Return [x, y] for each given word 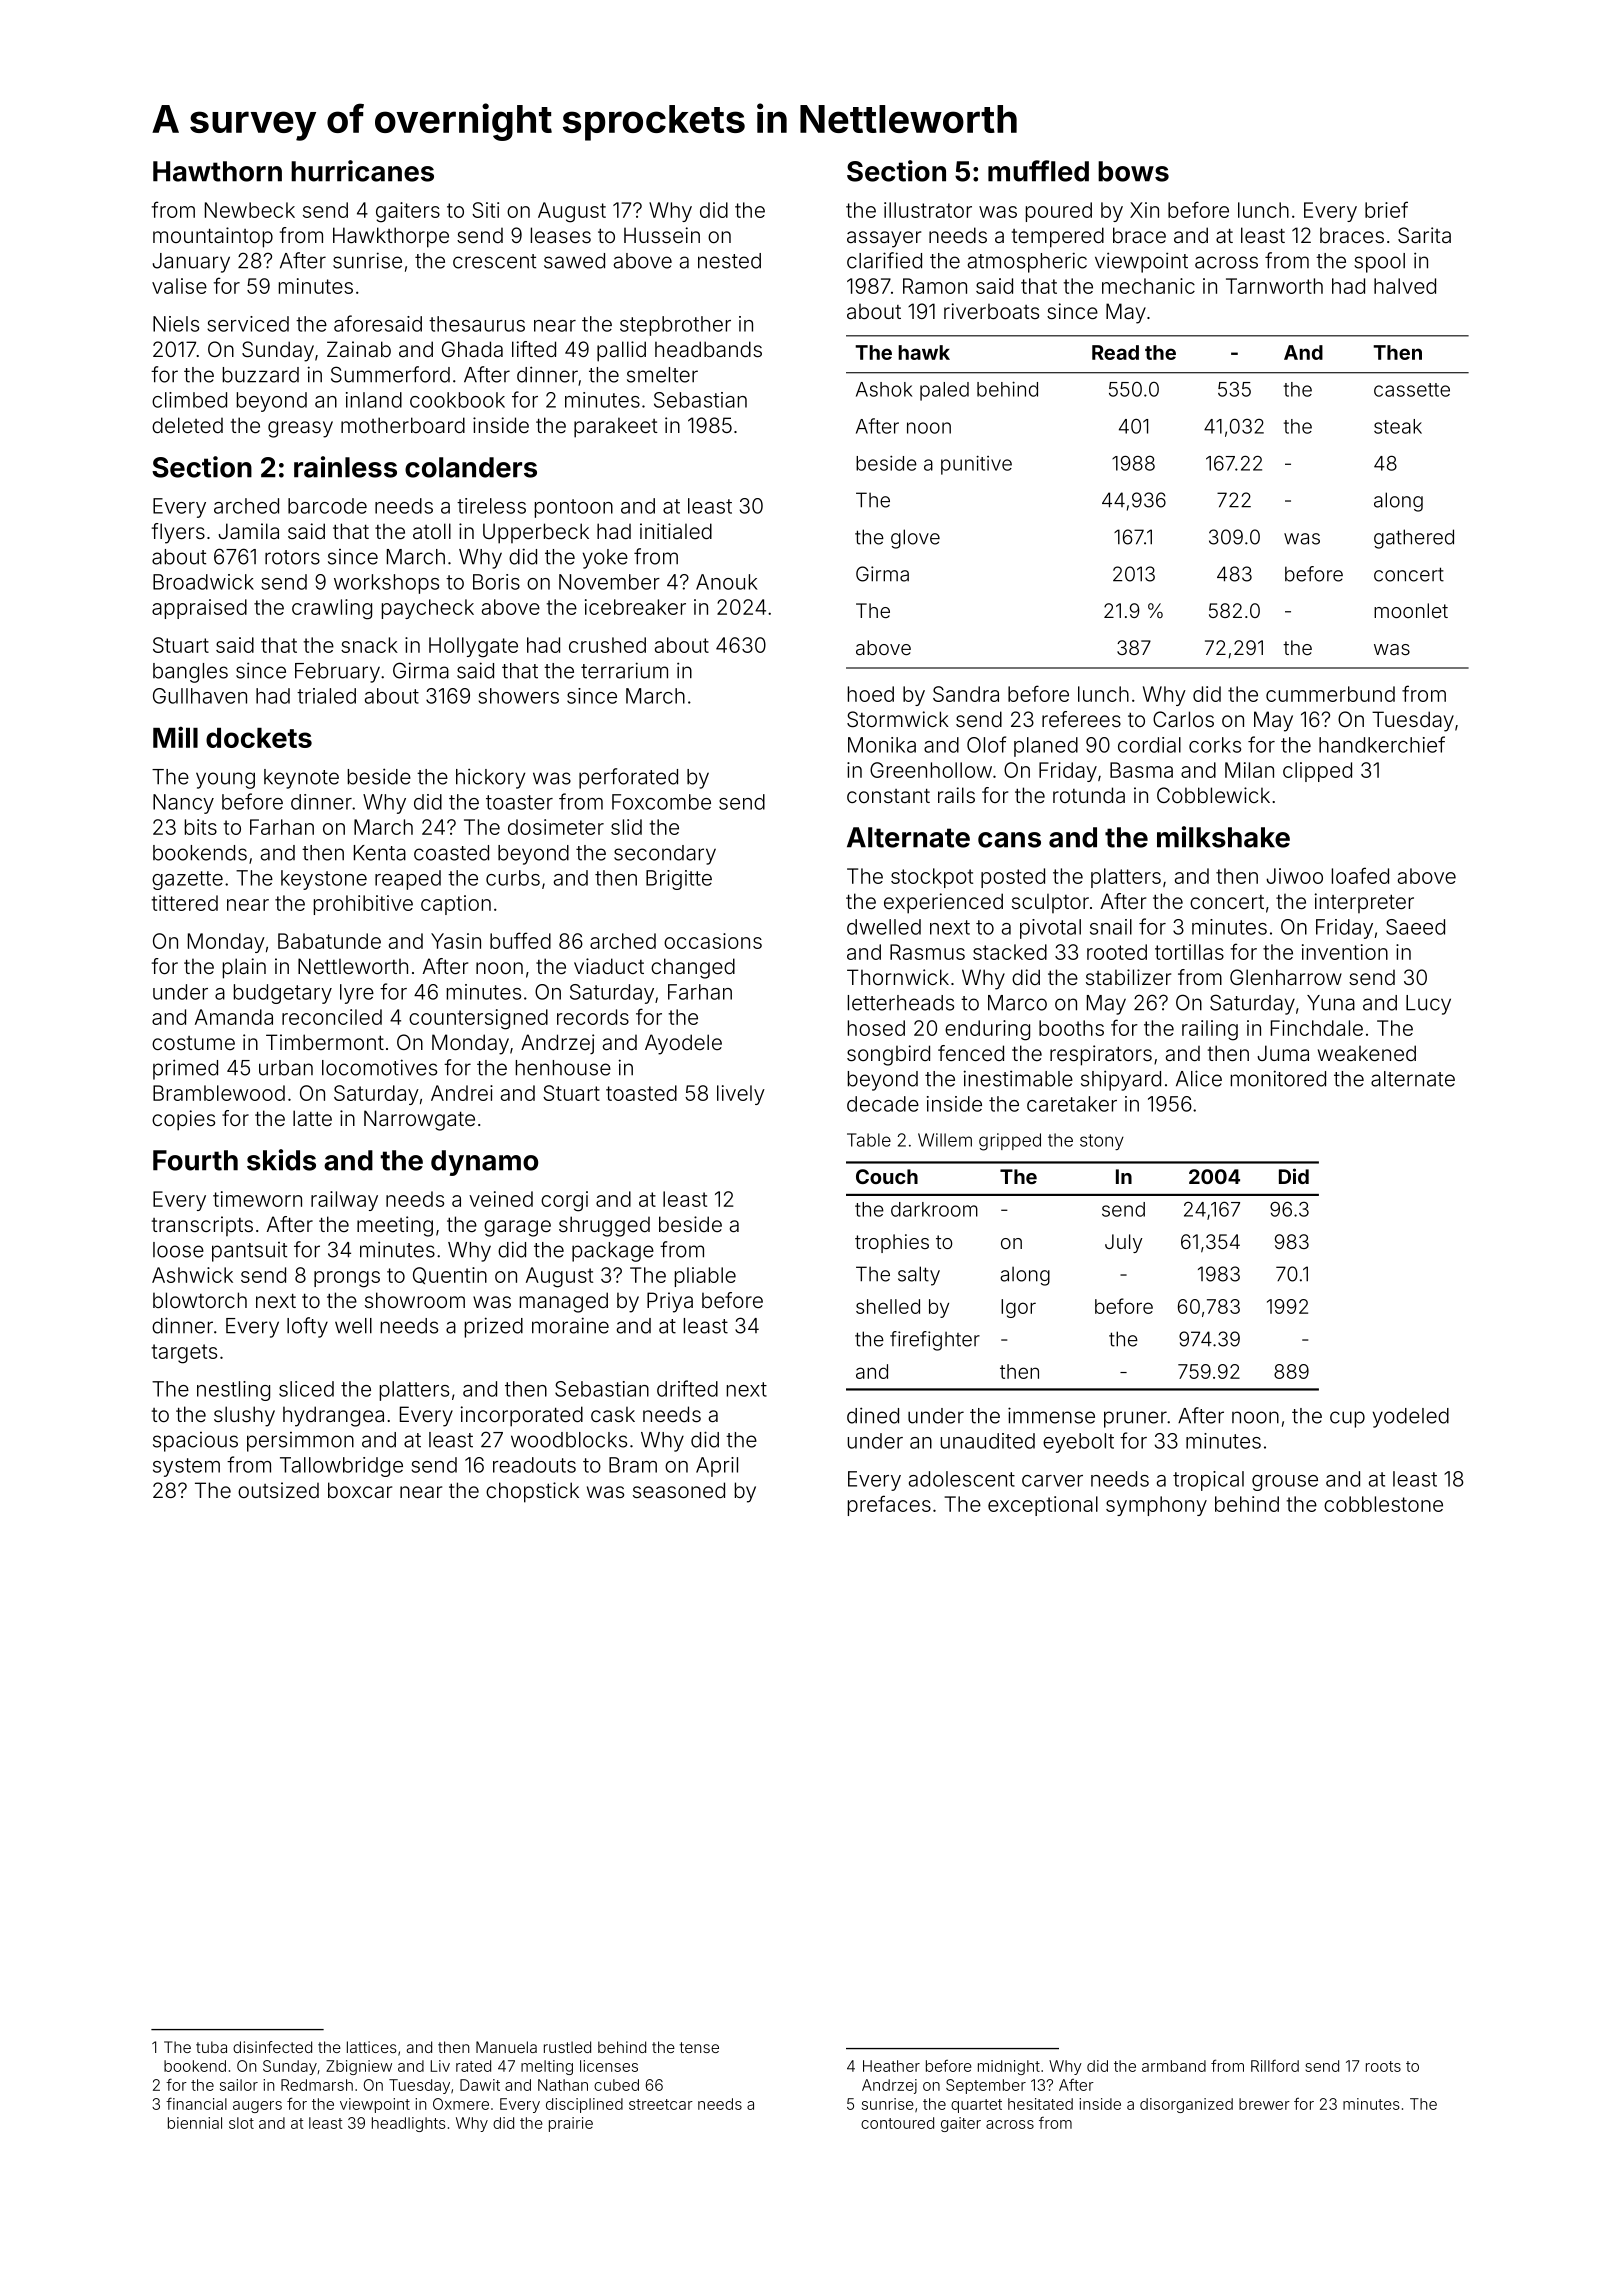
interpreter [1364, 903]
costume [193, 1043]
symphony [1156, 1506]
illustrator [928, 210]
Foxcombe [661, 802]
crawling [332, 609]
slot [241, 2123]
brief [1386, 209]
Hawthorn [217, 171]
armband [1174, 2066]
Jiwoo [1294, 876]
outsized [278, 1490]
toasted [641, 1093]
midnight [1009, 2067]
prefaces [889, 1505]
